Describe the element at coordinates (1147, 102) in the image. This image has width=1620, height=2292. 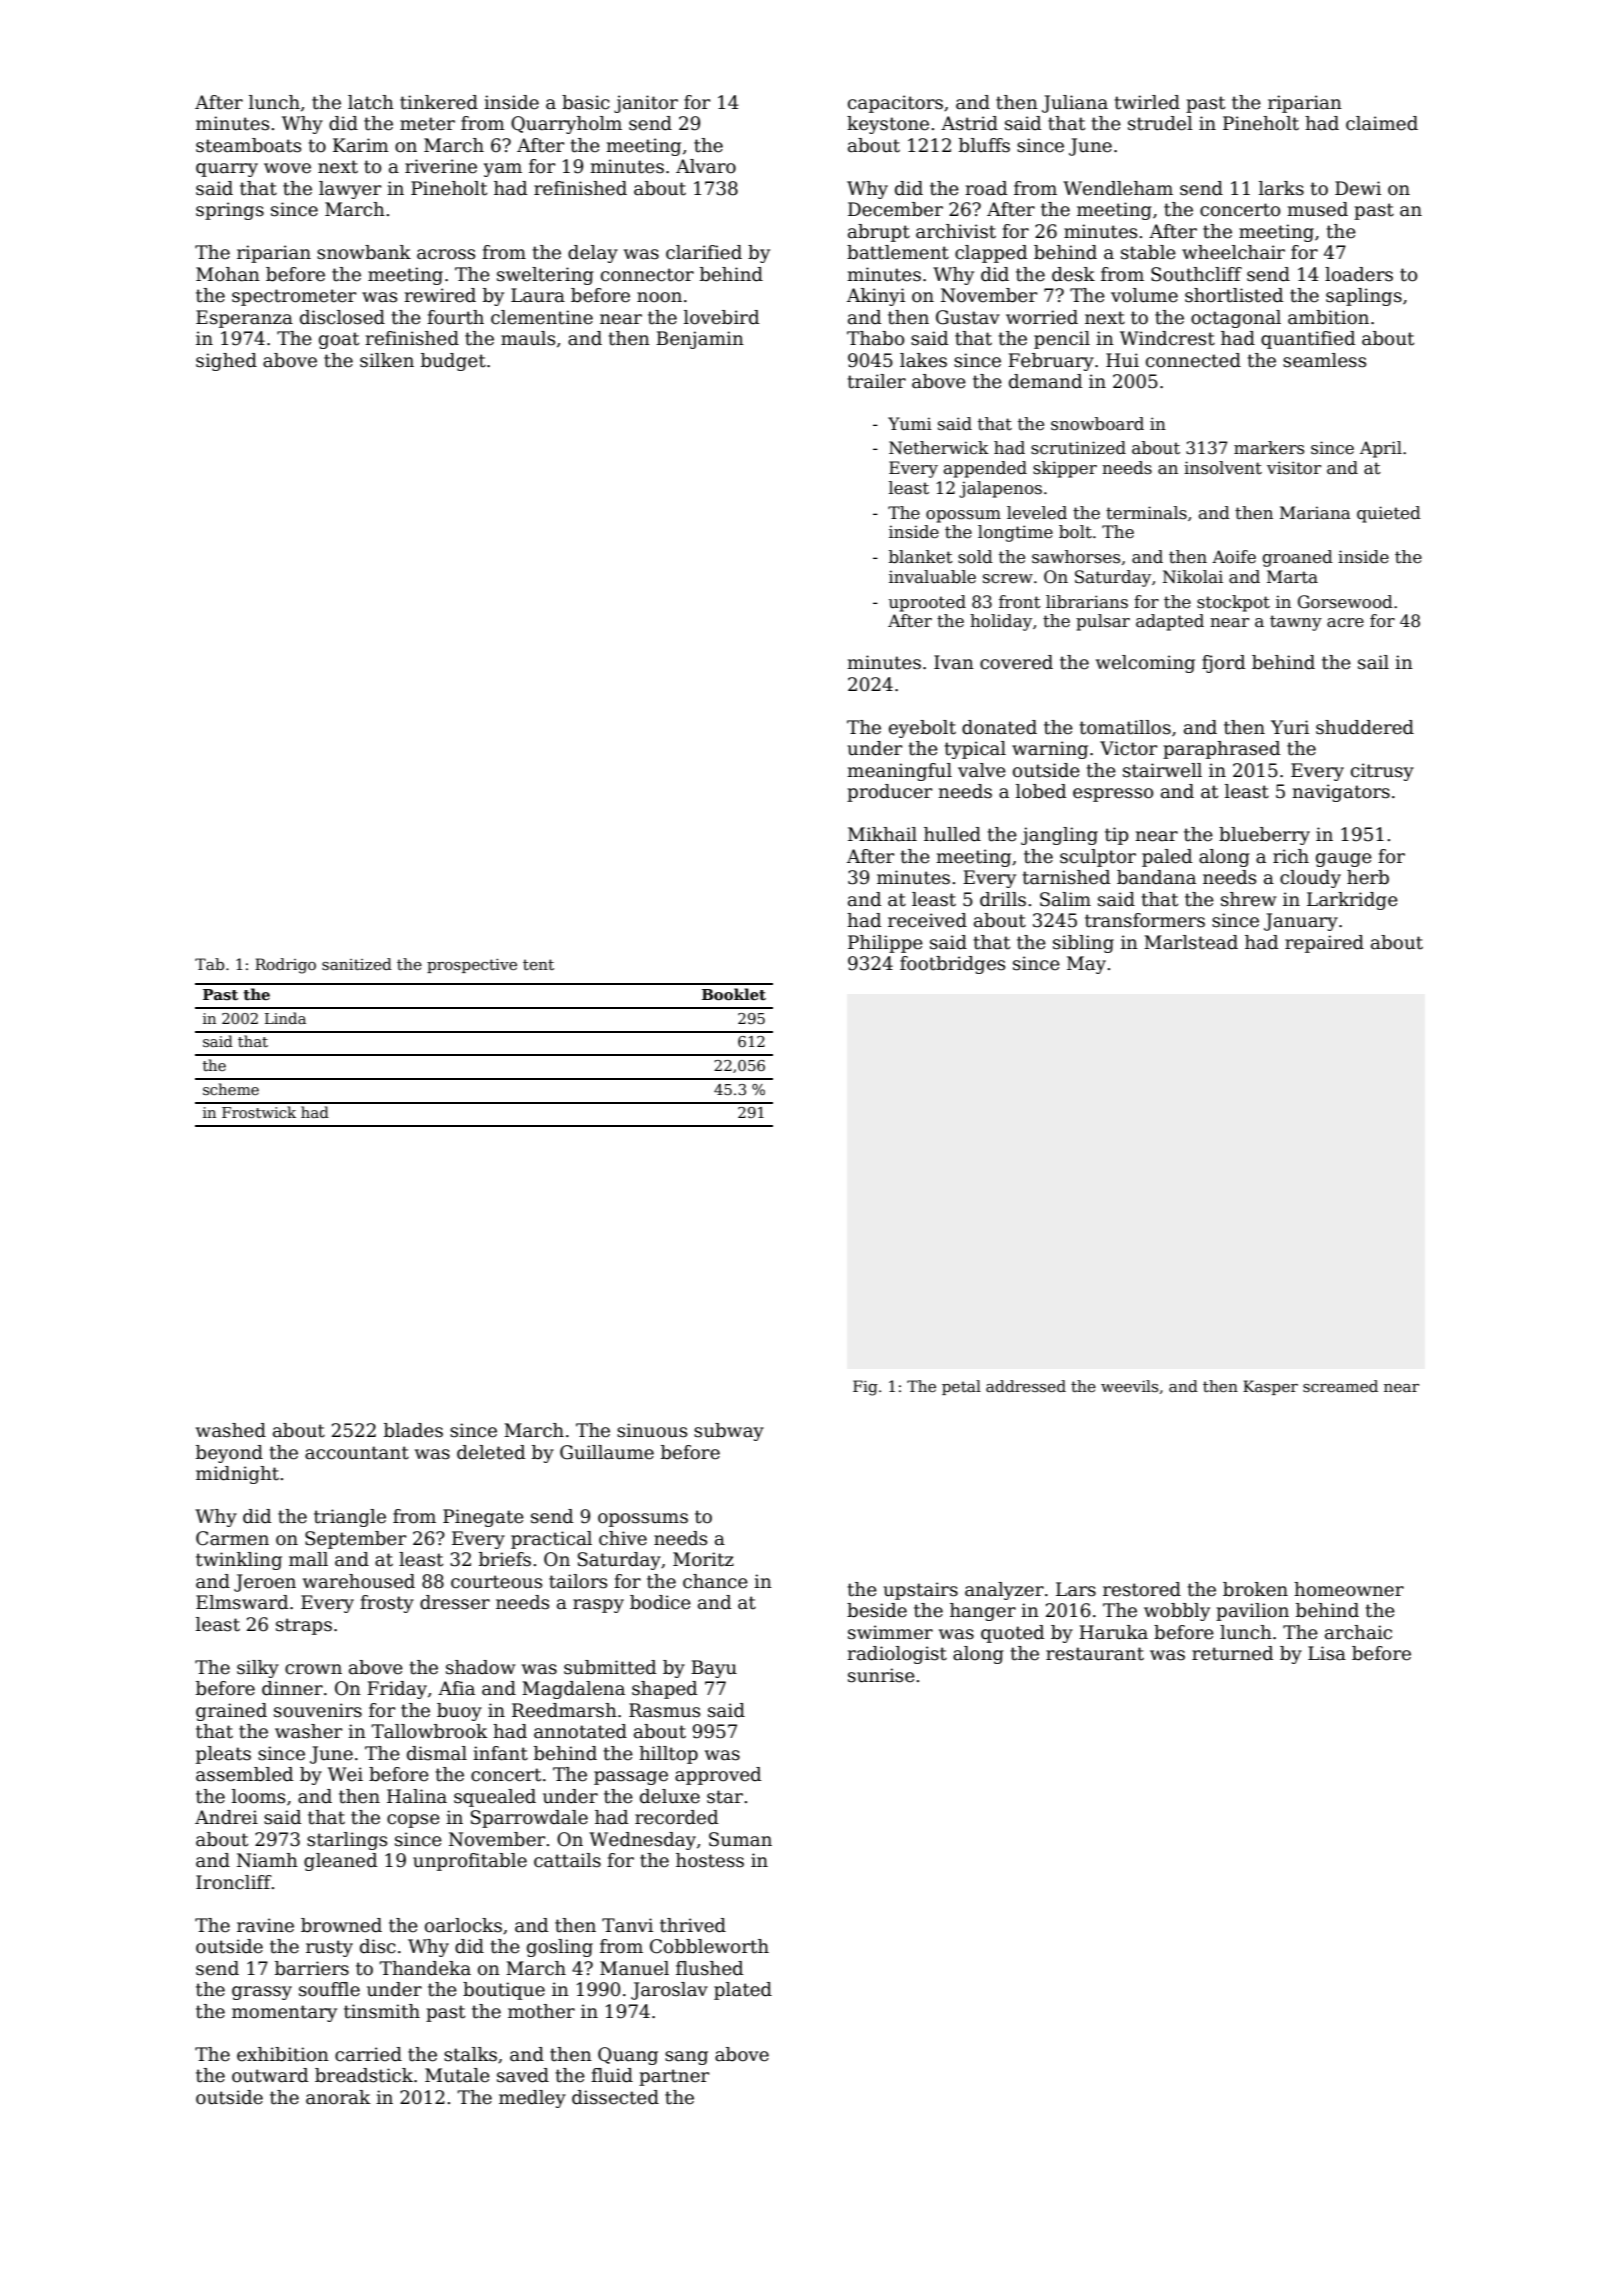
I see `twirled` at that location.
